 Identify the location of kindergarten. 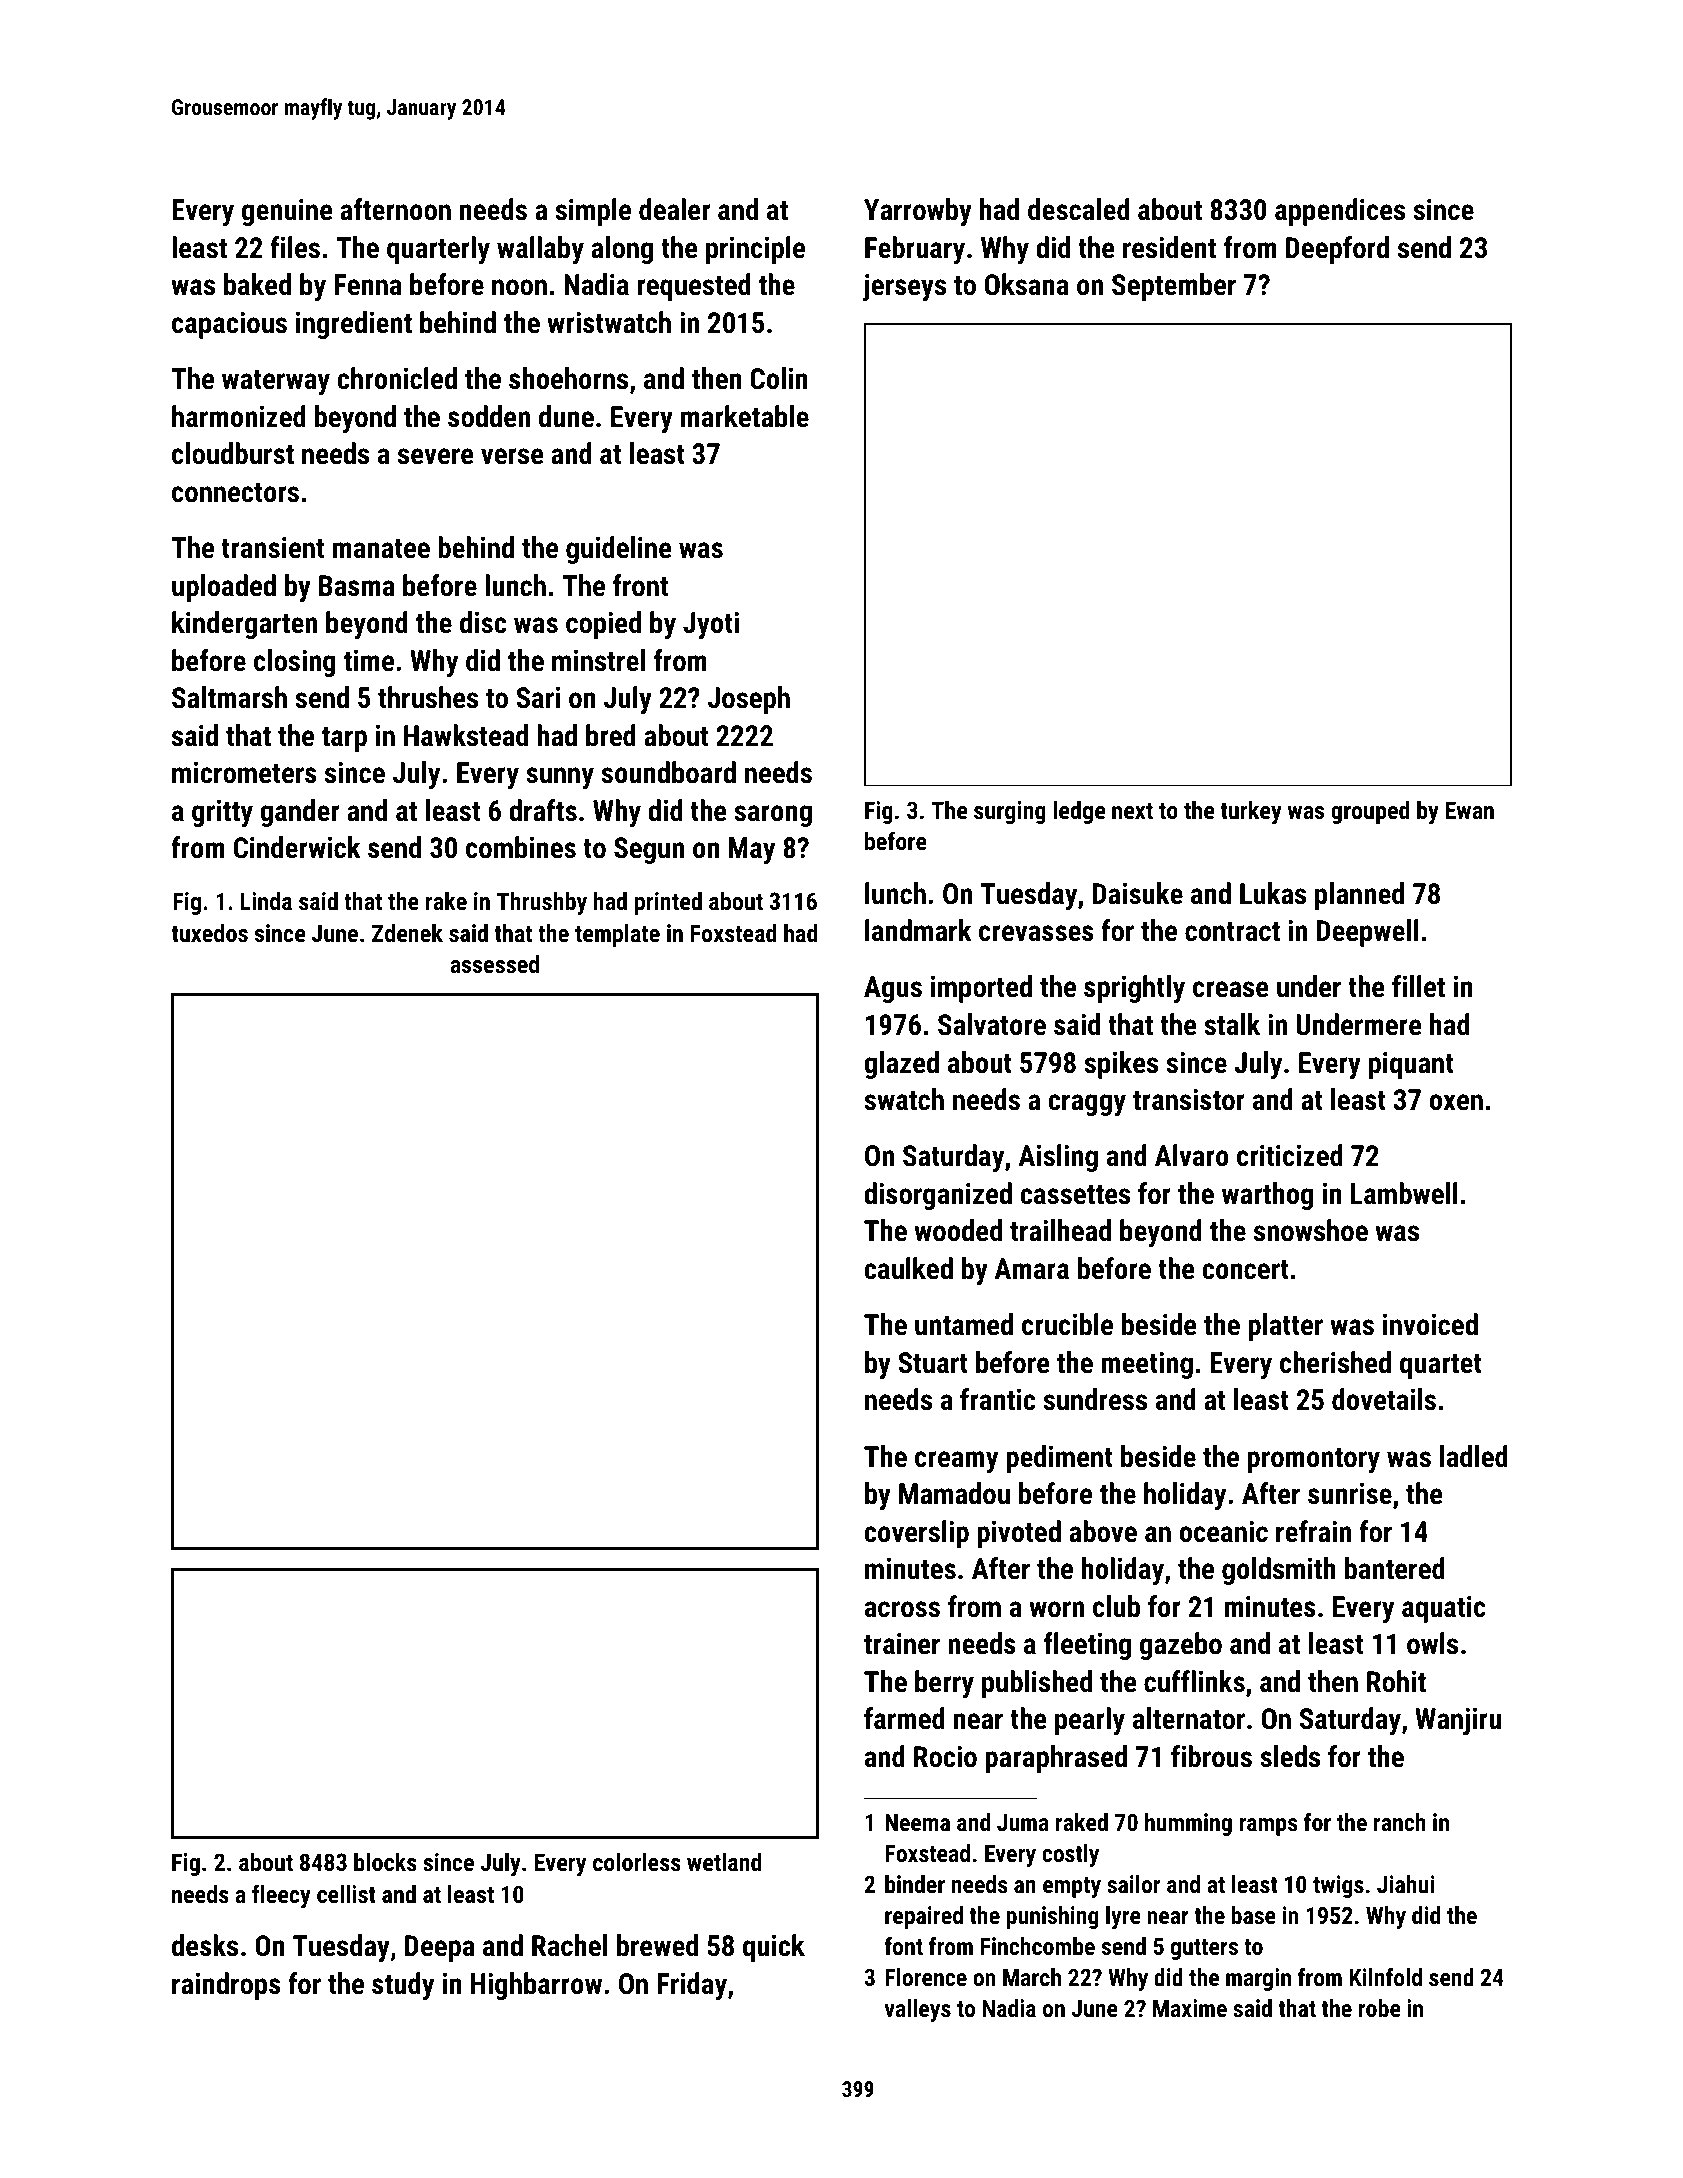
(244, 625).
